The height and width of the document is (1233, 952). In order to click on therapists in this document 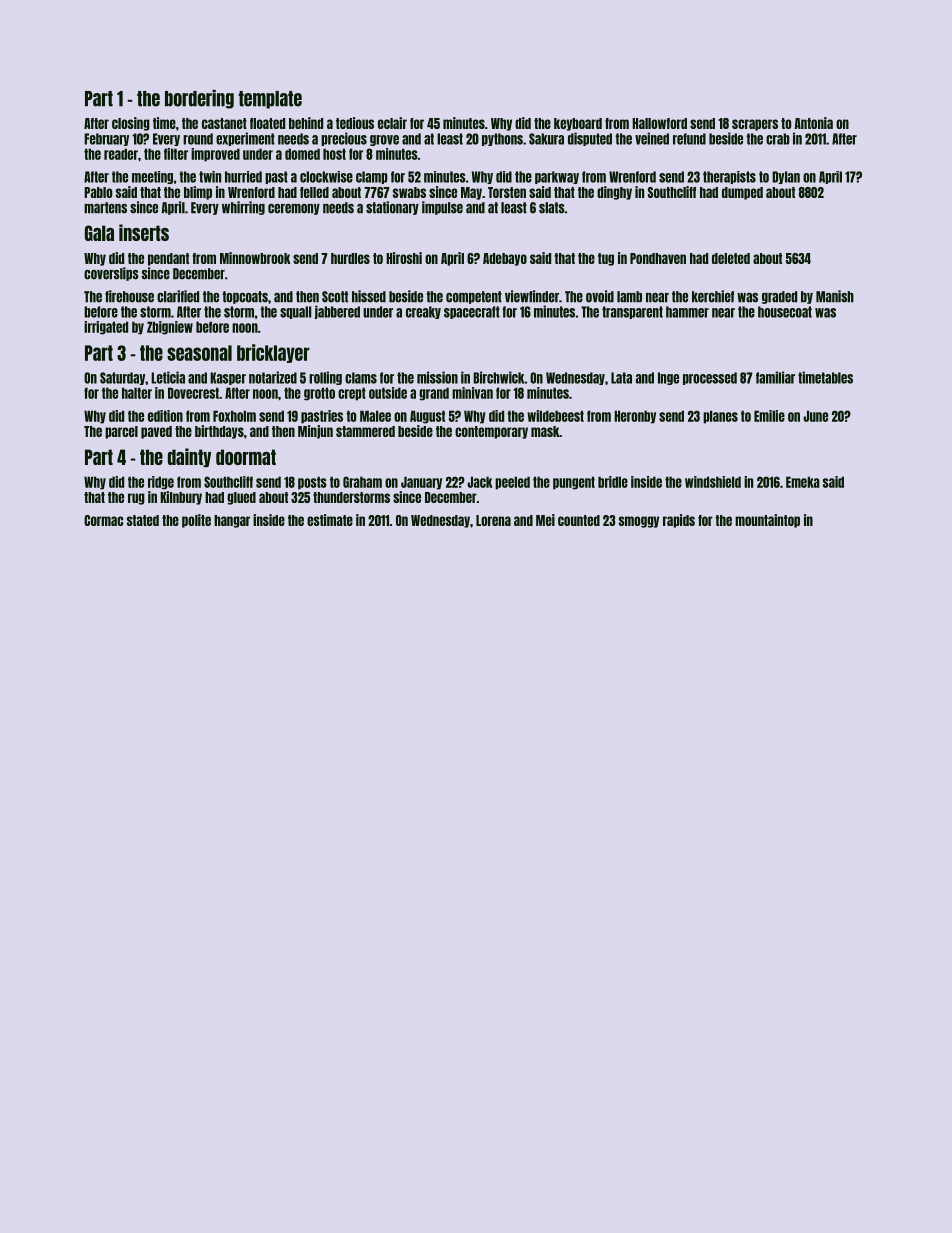, I will do `click(729, 177)`.
